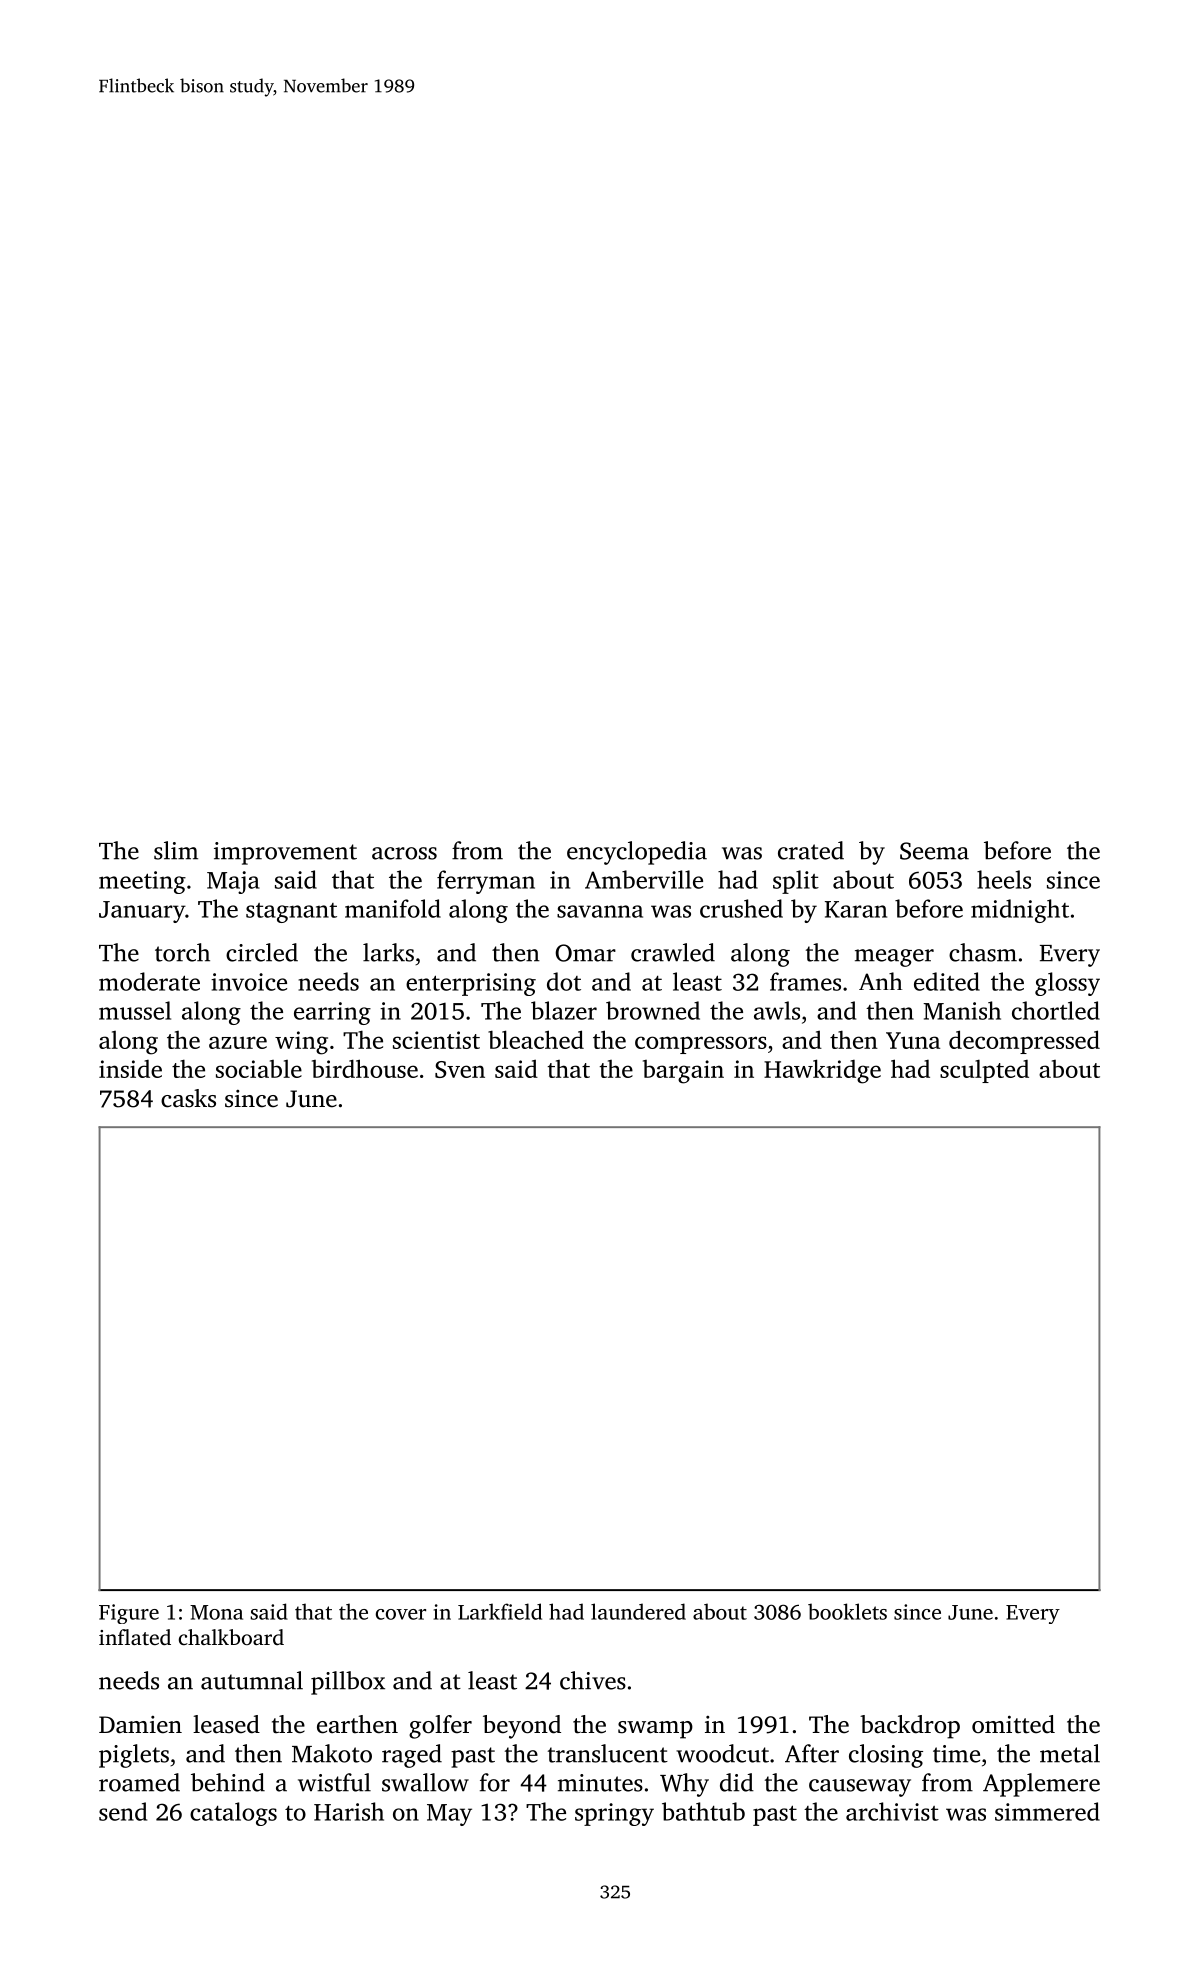 Image resolution: width=1199 pixels, height=1975 pixels. Describe the element at coordinates (216, 1612) in the page. I see `Mona` at that location.
